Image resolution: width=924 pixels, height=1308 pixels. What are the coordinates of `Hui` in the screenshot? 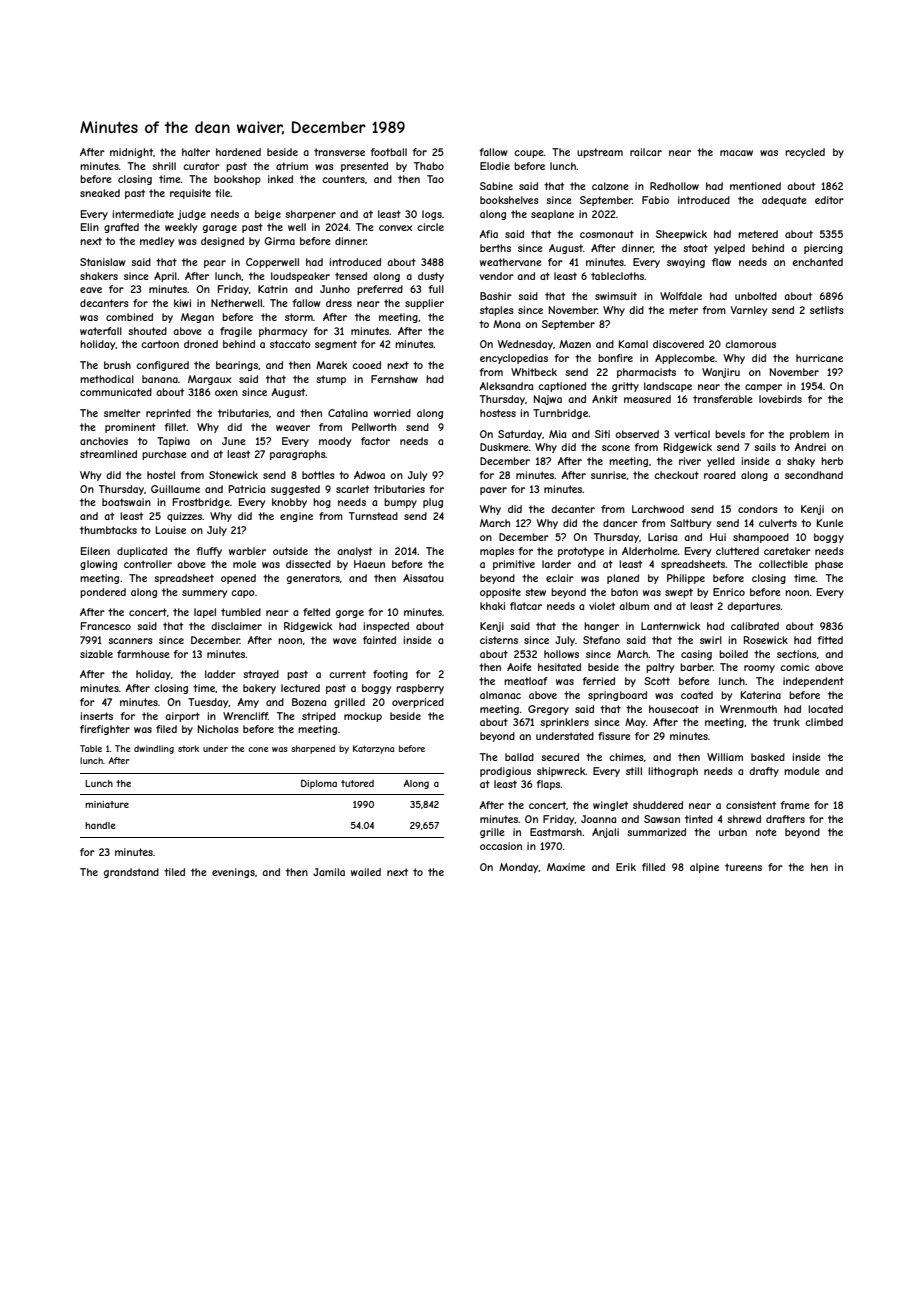 It's located at (718, 537).
